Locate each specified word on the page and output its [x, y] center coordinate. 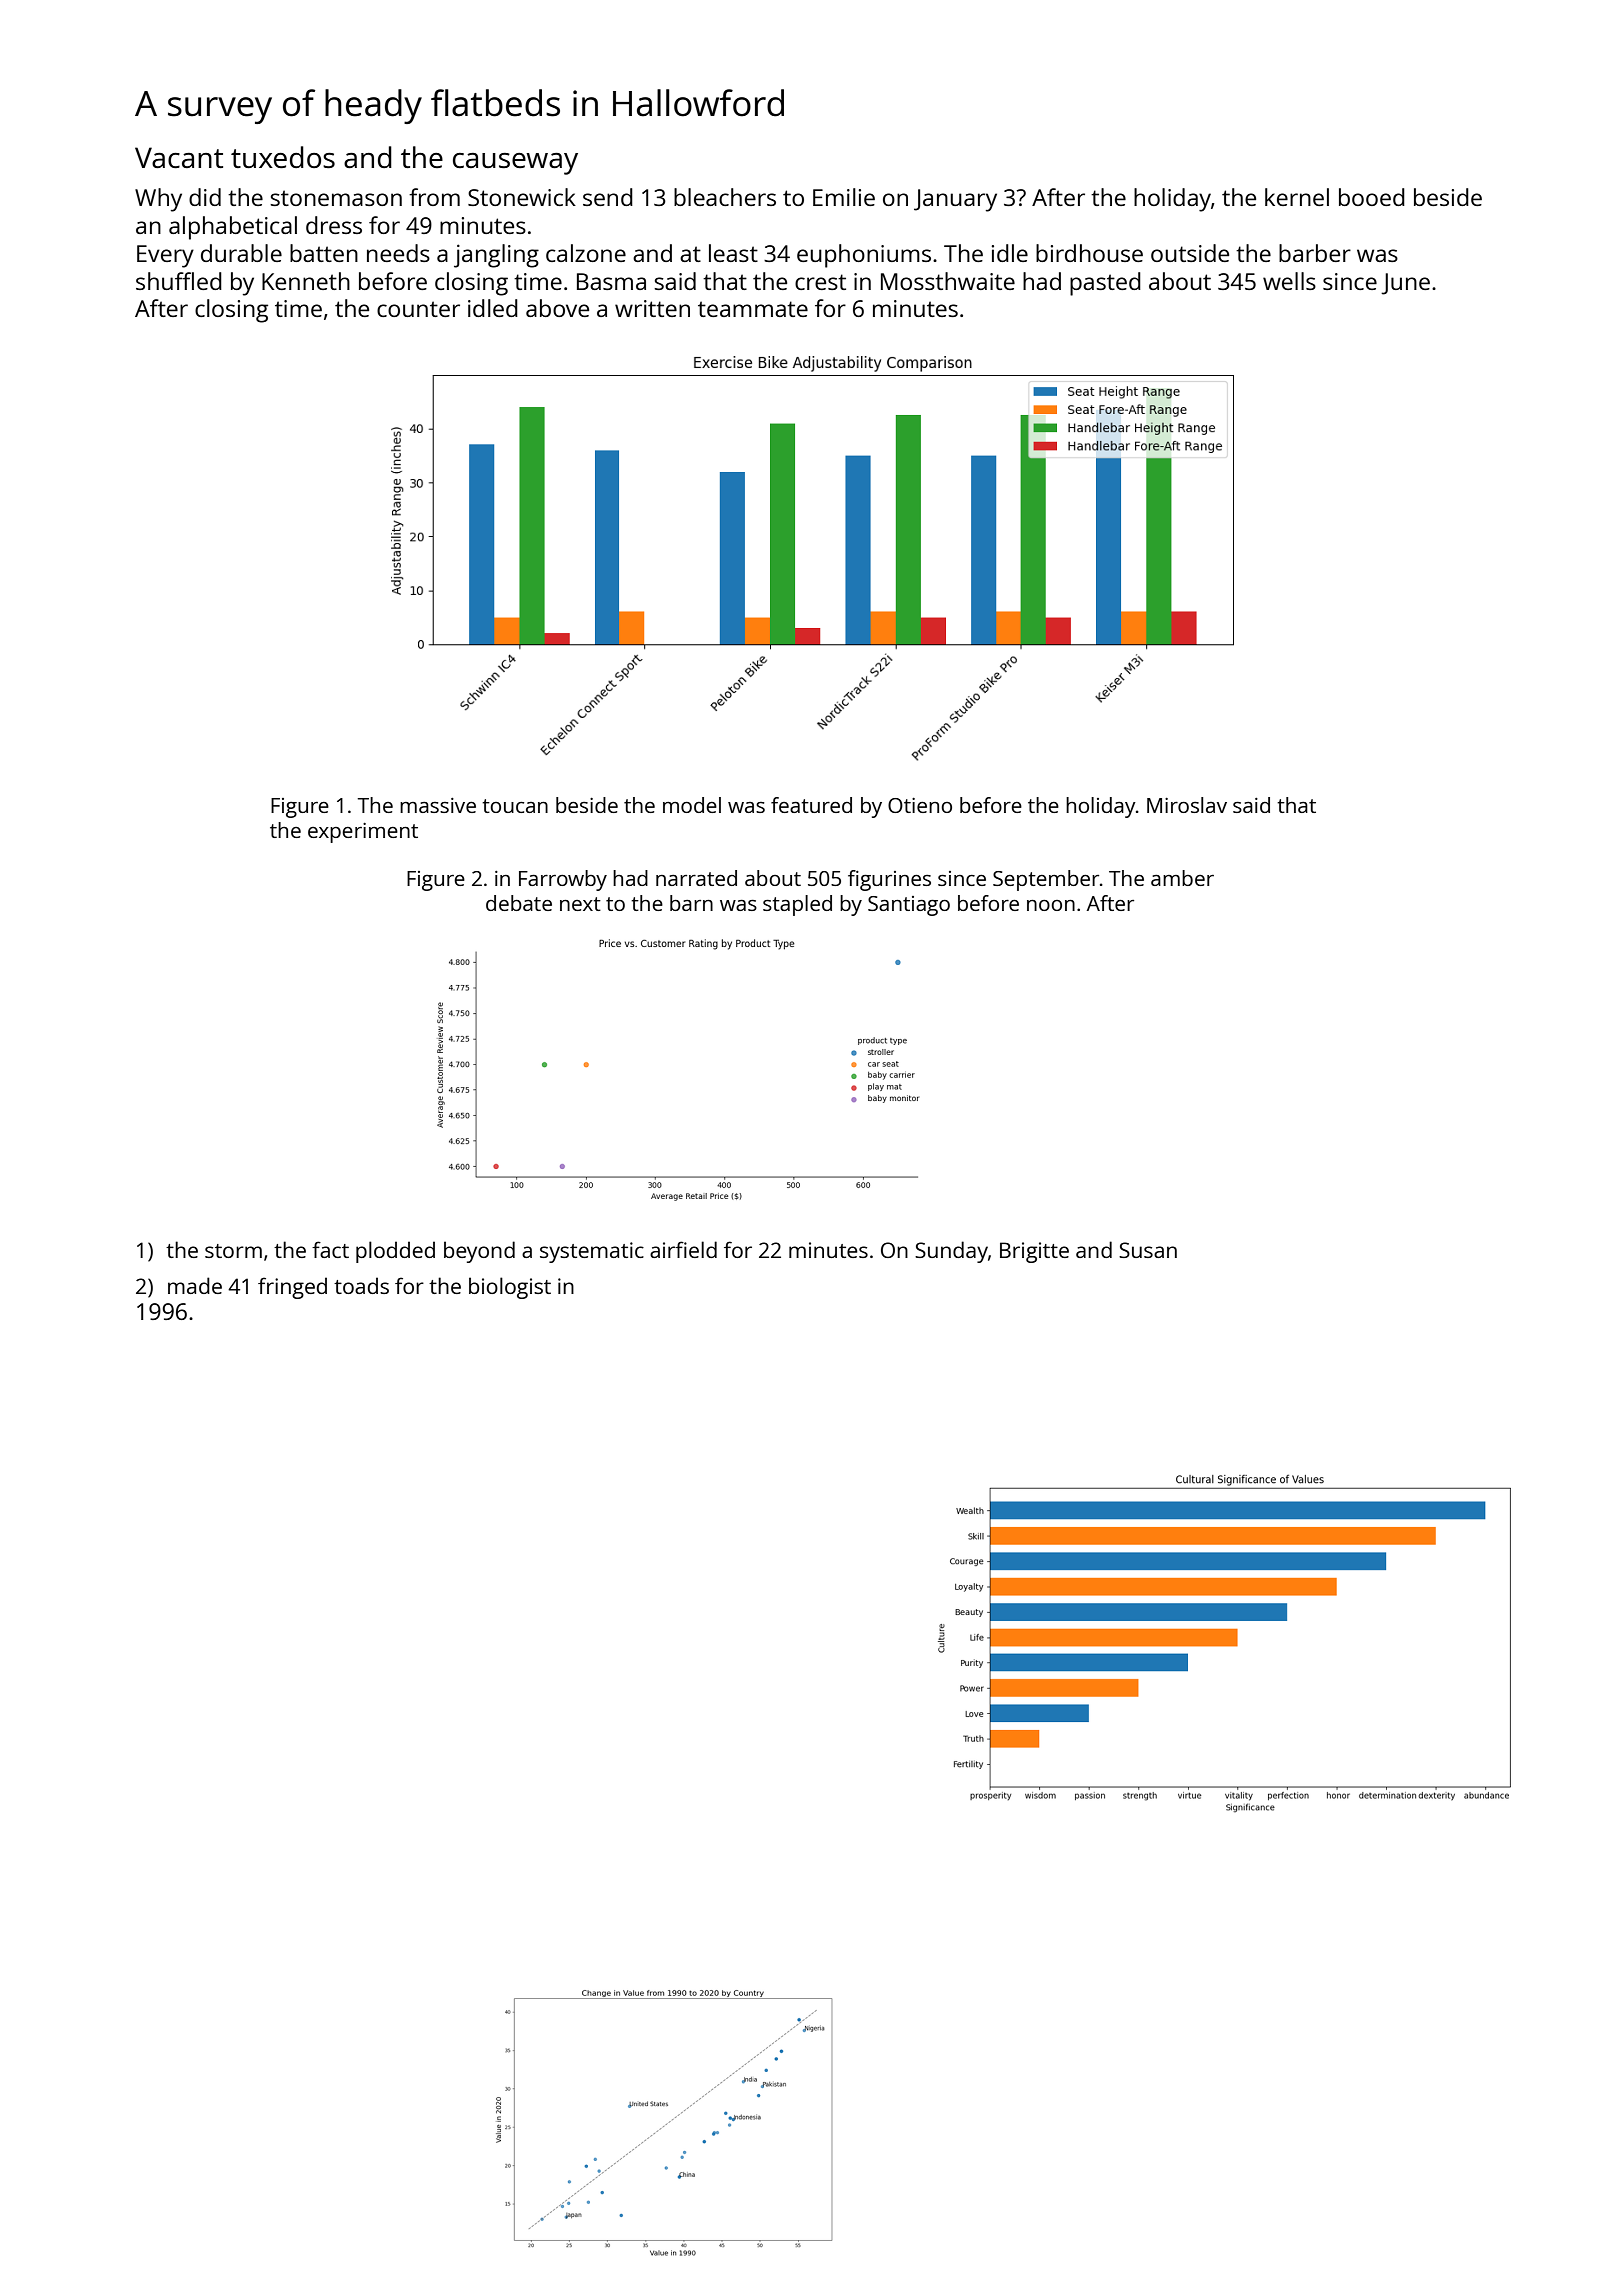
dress [334, 225]
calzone [586, 253]
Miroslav [1187, 805]
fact [330, 1249]
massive [438, 805]
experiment [363, 833]
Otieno [920, 805]
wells [1289, 281]
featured [811, 805]
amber [1182, 878]
